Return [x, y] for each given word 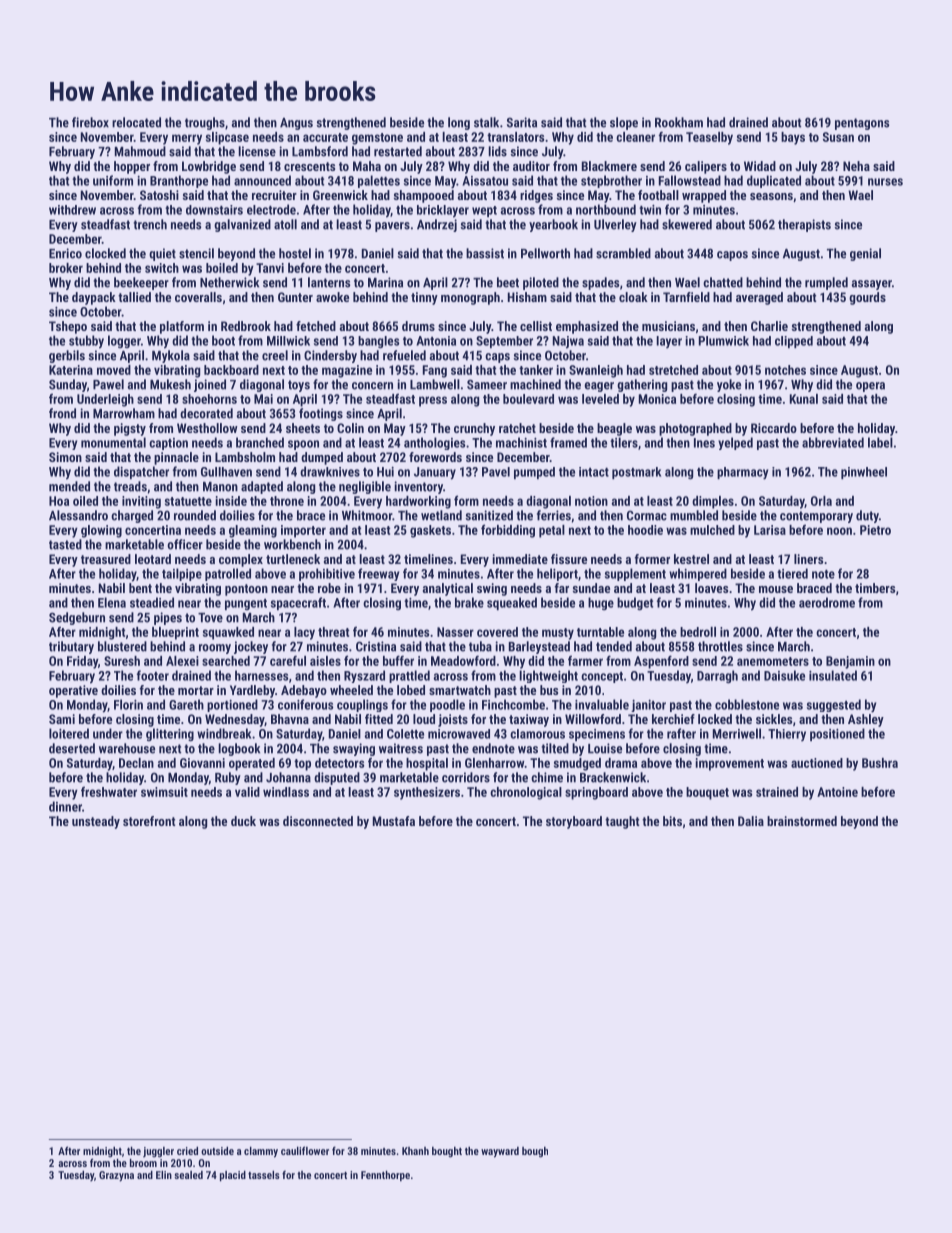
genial [865, 254]
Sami [62, 719]
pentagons [862, 124]
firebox [90, 122]
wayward [500, 1152]
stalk [486, 122]
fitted [379, 719]
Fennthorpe [385, 1176]
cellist [536, 326]
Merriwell [737, 733]
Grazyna [116, 1176]
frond [62, 413]
